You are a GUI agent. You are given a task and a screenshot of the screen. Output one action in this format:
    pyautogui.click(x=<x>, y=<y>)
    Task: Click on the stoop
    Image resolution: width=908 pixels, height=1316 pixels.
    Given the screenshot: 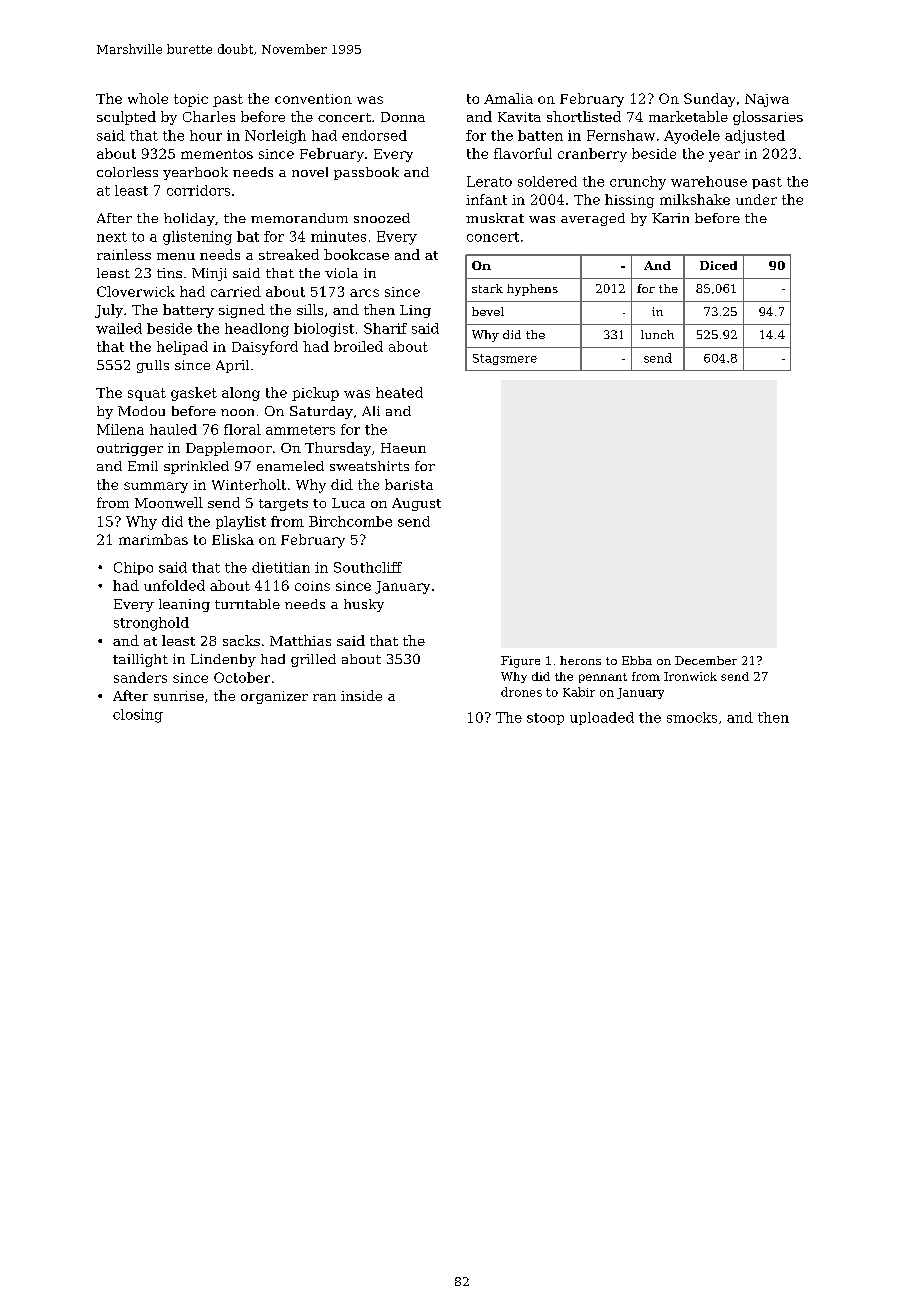 What is the action you would take?
    pyautogui.click(x=545, y=719)
